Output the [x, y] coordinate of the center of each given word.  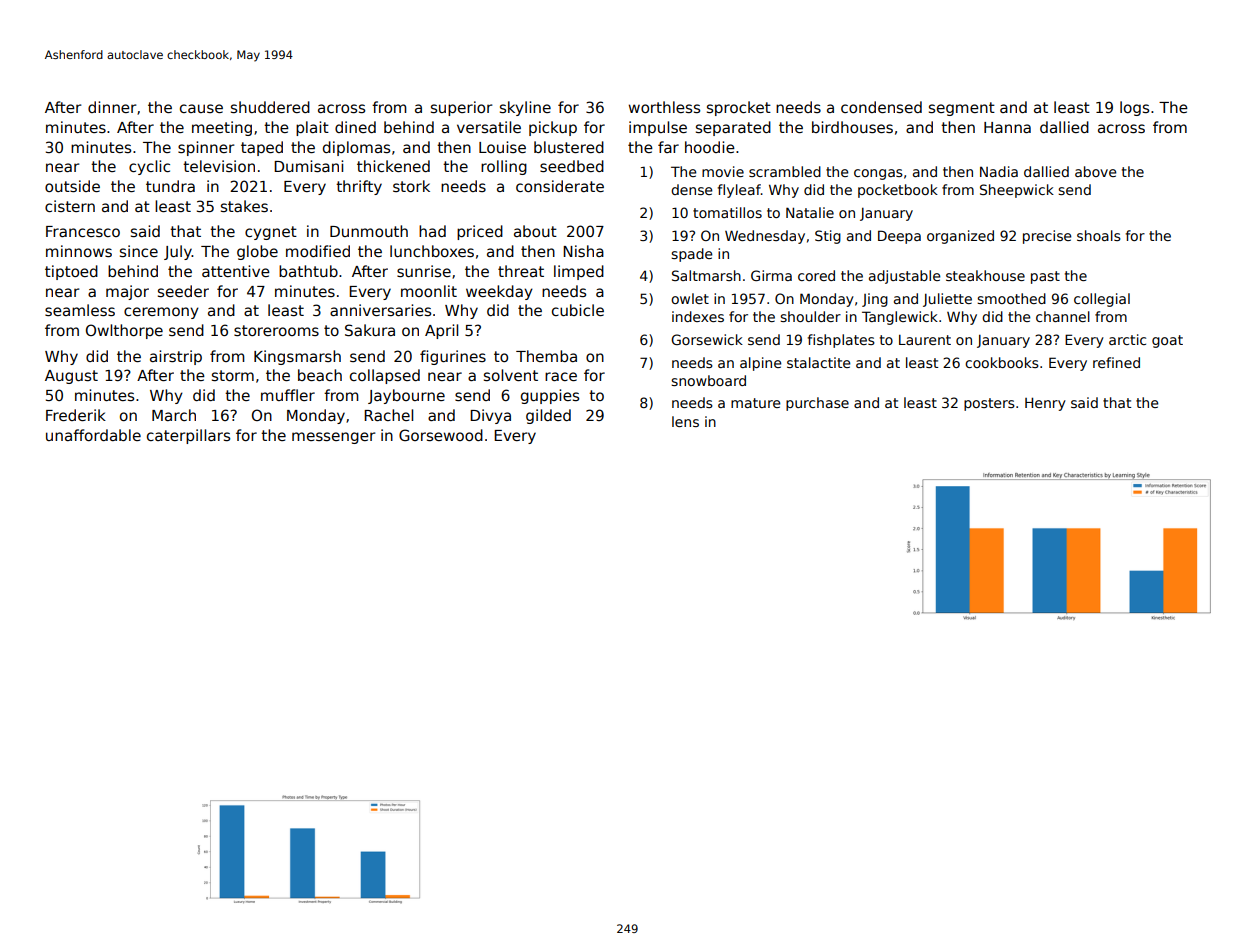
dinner [112, 107]
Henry [1045, 404]
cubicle [578, 310]
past [1045, 277]
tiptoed [71, 272]
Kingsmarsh [297, 357]
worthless [664, 107]
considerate [560, 186]
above [1095, 171]
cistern [70, 206]
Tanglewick [900, 318]
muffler [288, 395]
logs [1134, 108]
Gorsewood [441, 435]
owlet [690, 298]
